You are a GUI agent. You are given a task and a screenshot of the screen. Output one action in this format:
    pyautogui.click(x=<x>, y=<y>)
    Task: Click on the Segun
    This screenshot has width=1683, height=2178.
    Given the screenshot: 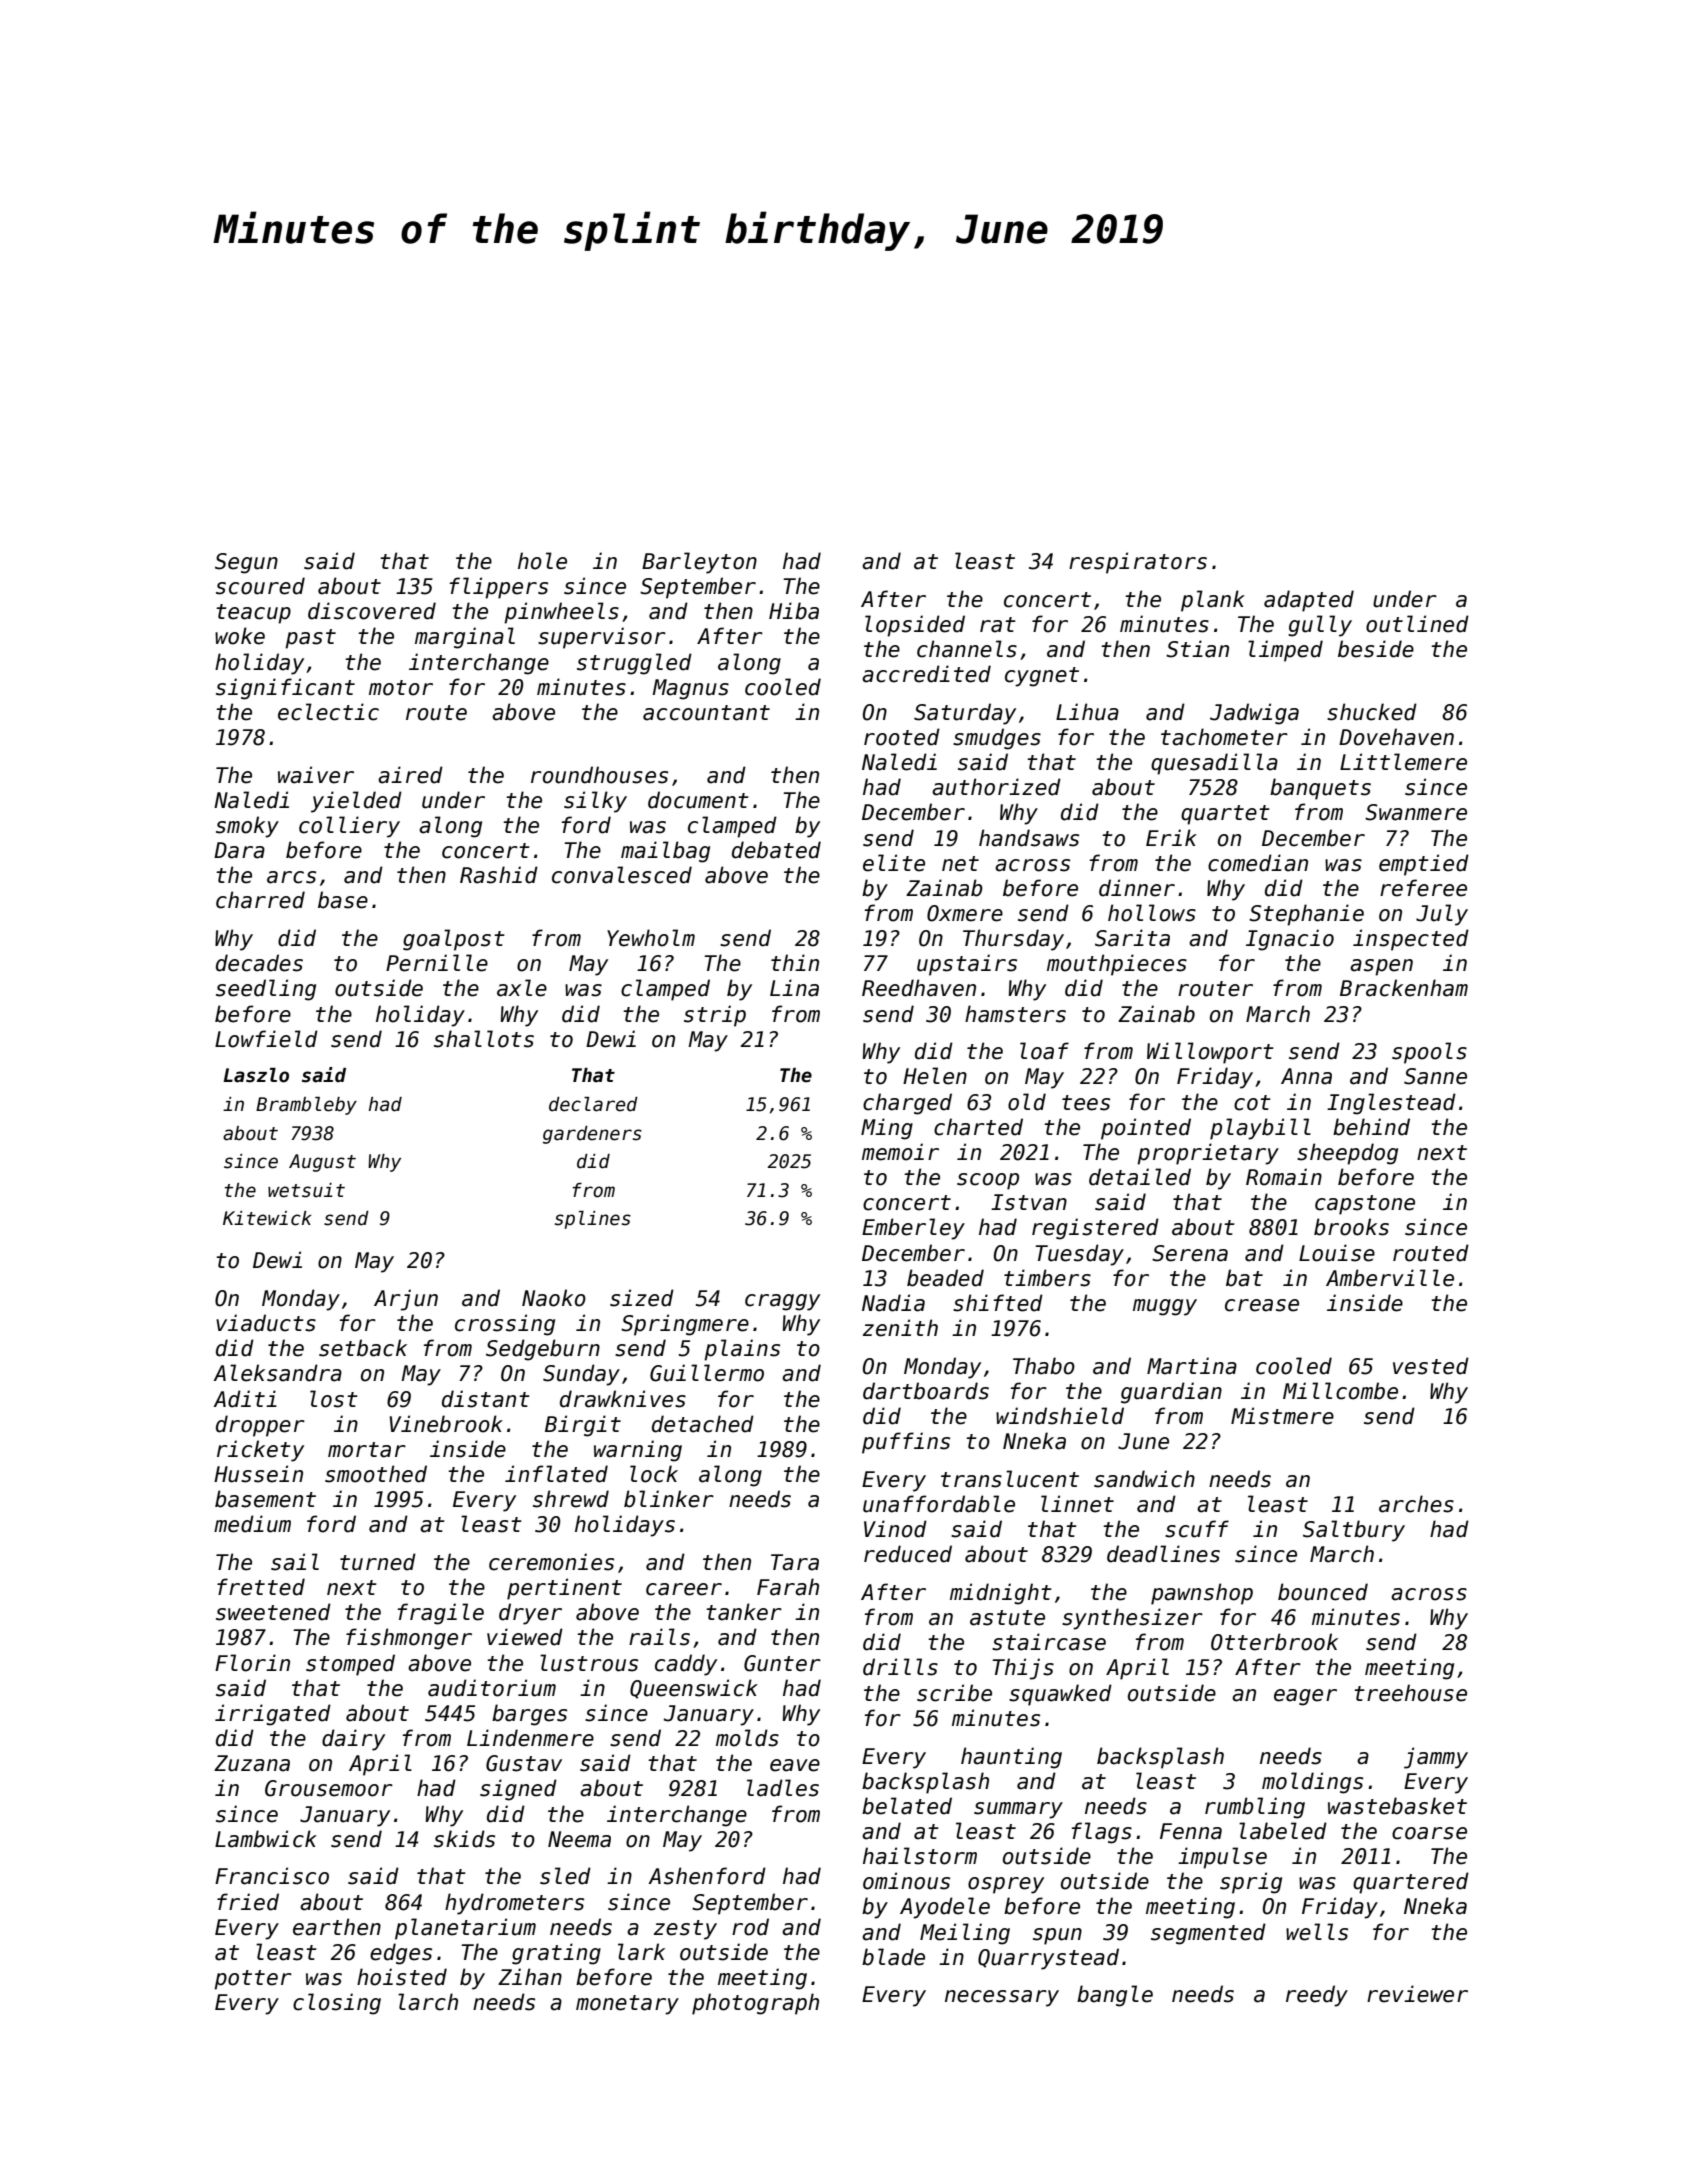 What is the action you would take?
    pyautogui.click(x=246, y=563)
